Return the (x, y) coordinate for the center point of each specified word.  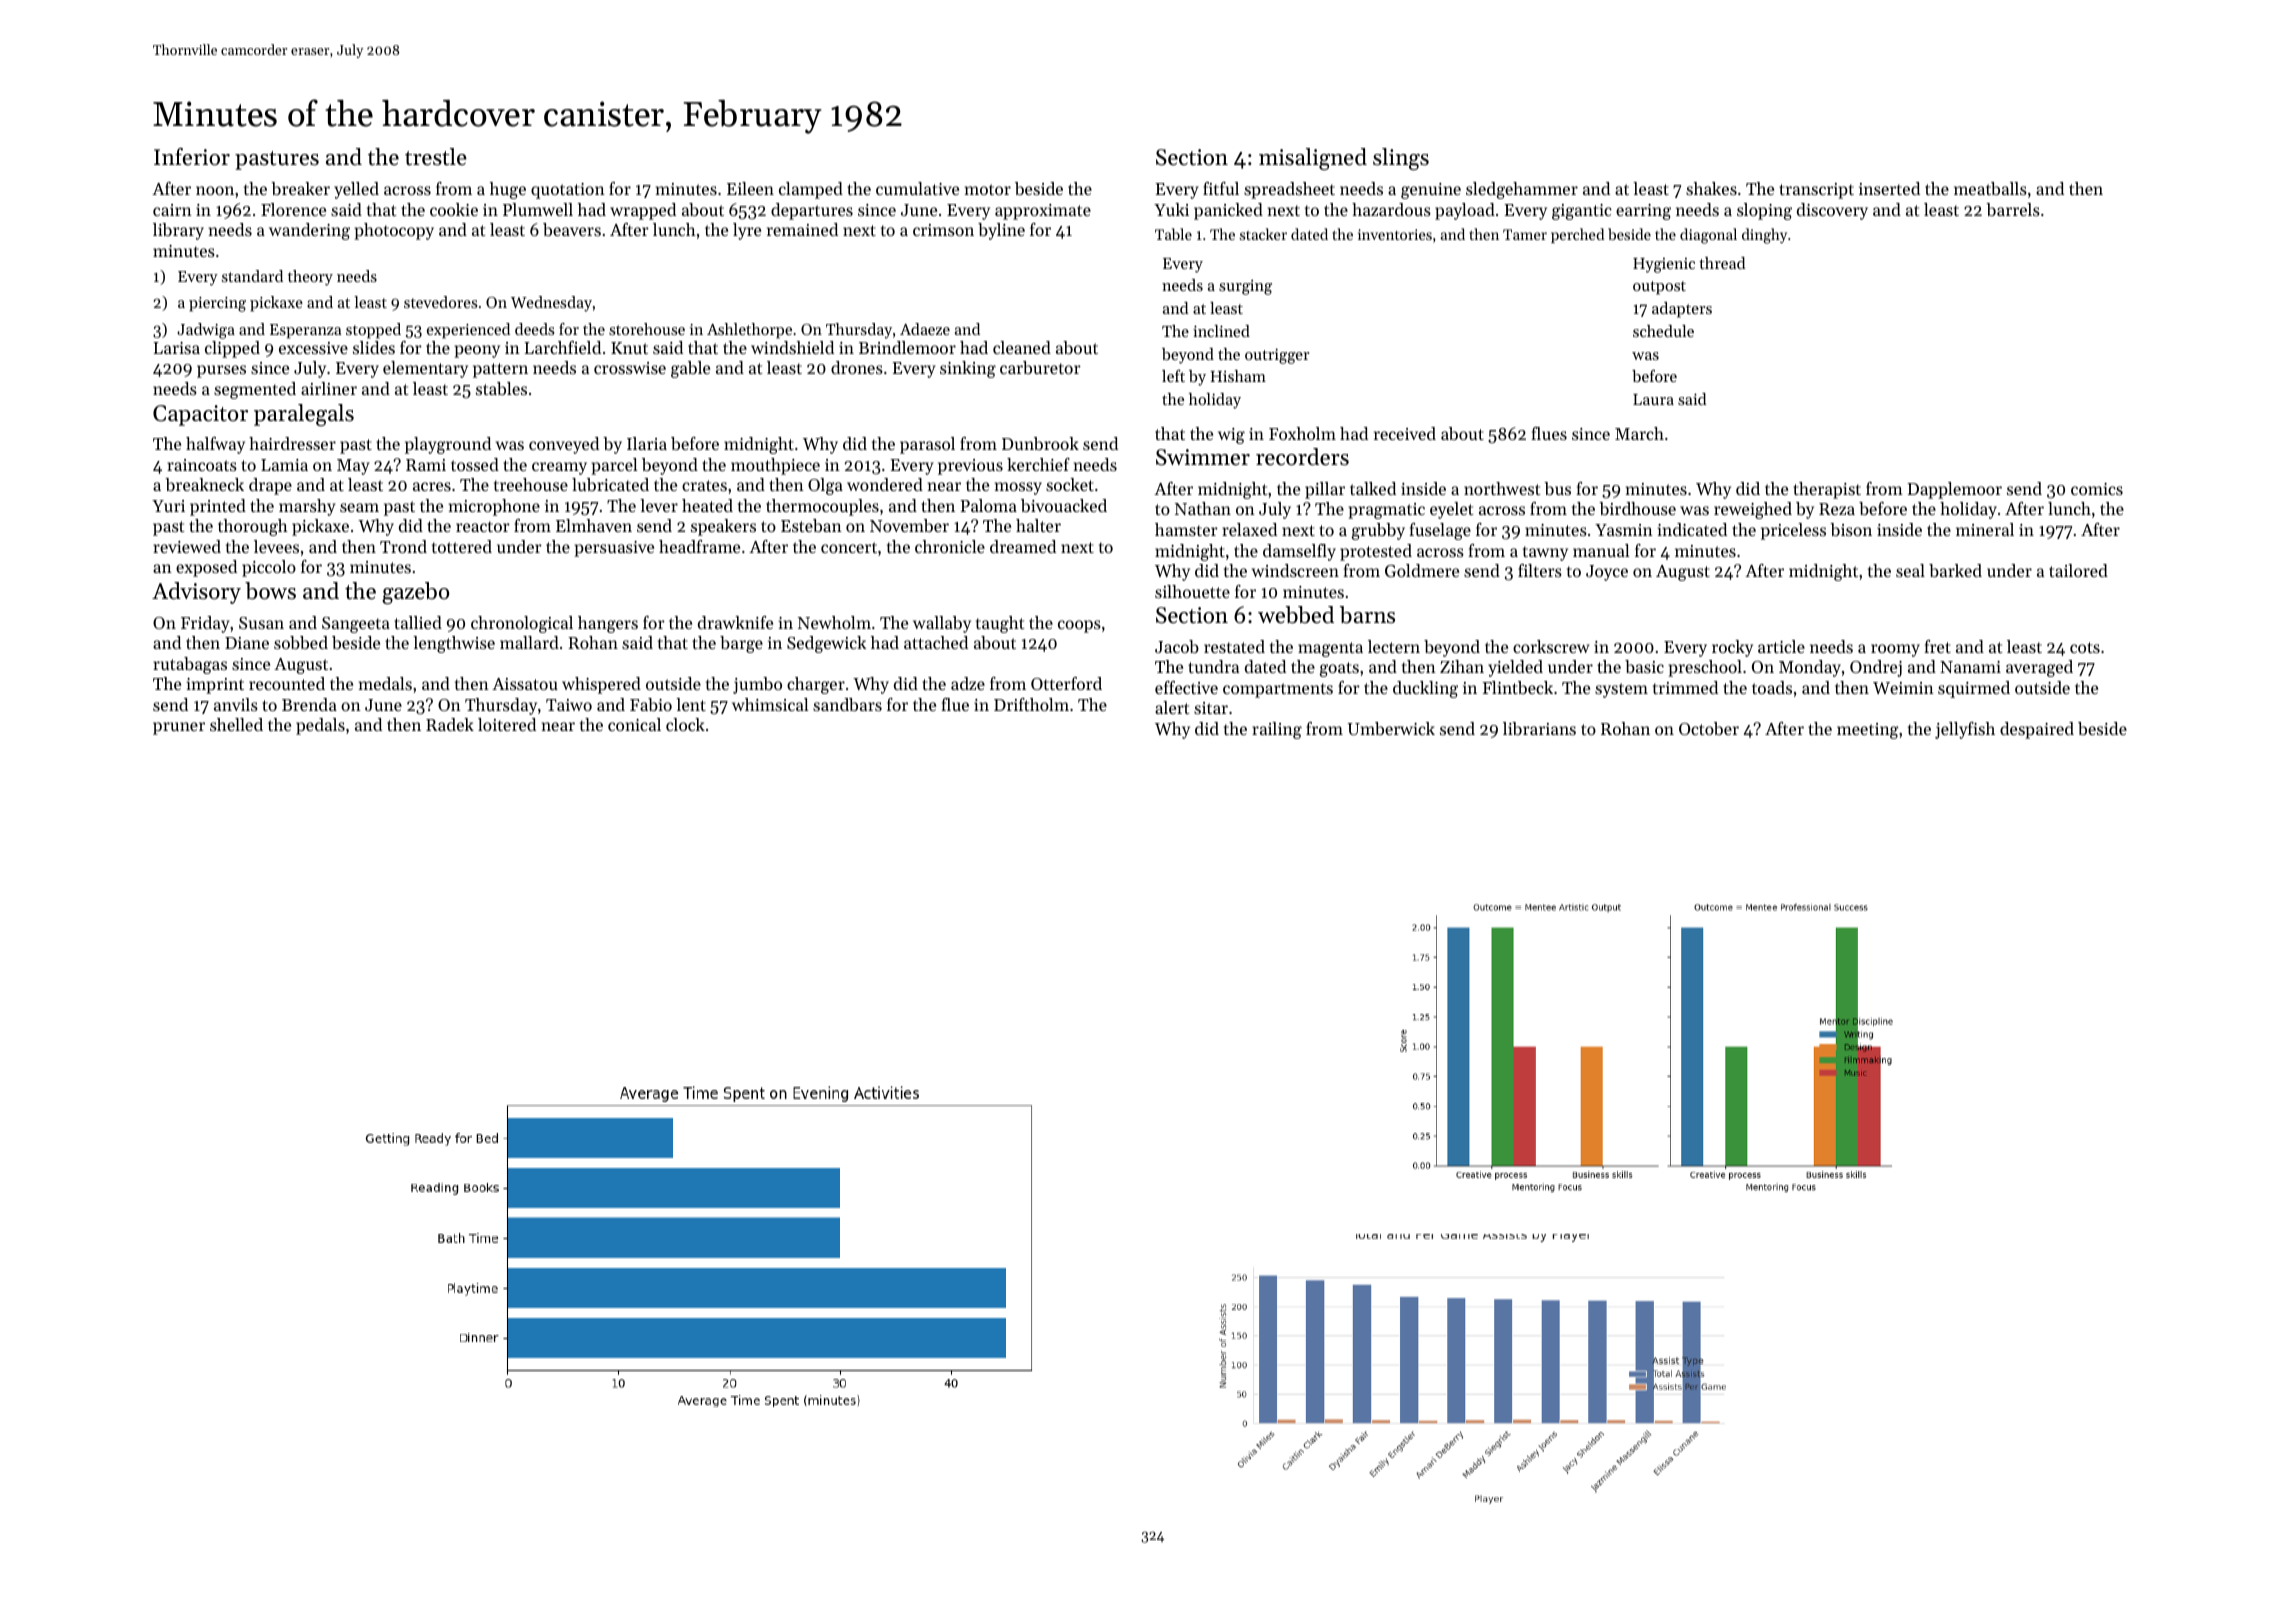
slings (1401, 159)
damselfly (1299, 552)
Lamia (284, 465)
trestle (436, 157)
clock (685, 724)
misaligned (1313, 159)
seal (1910, 570)
